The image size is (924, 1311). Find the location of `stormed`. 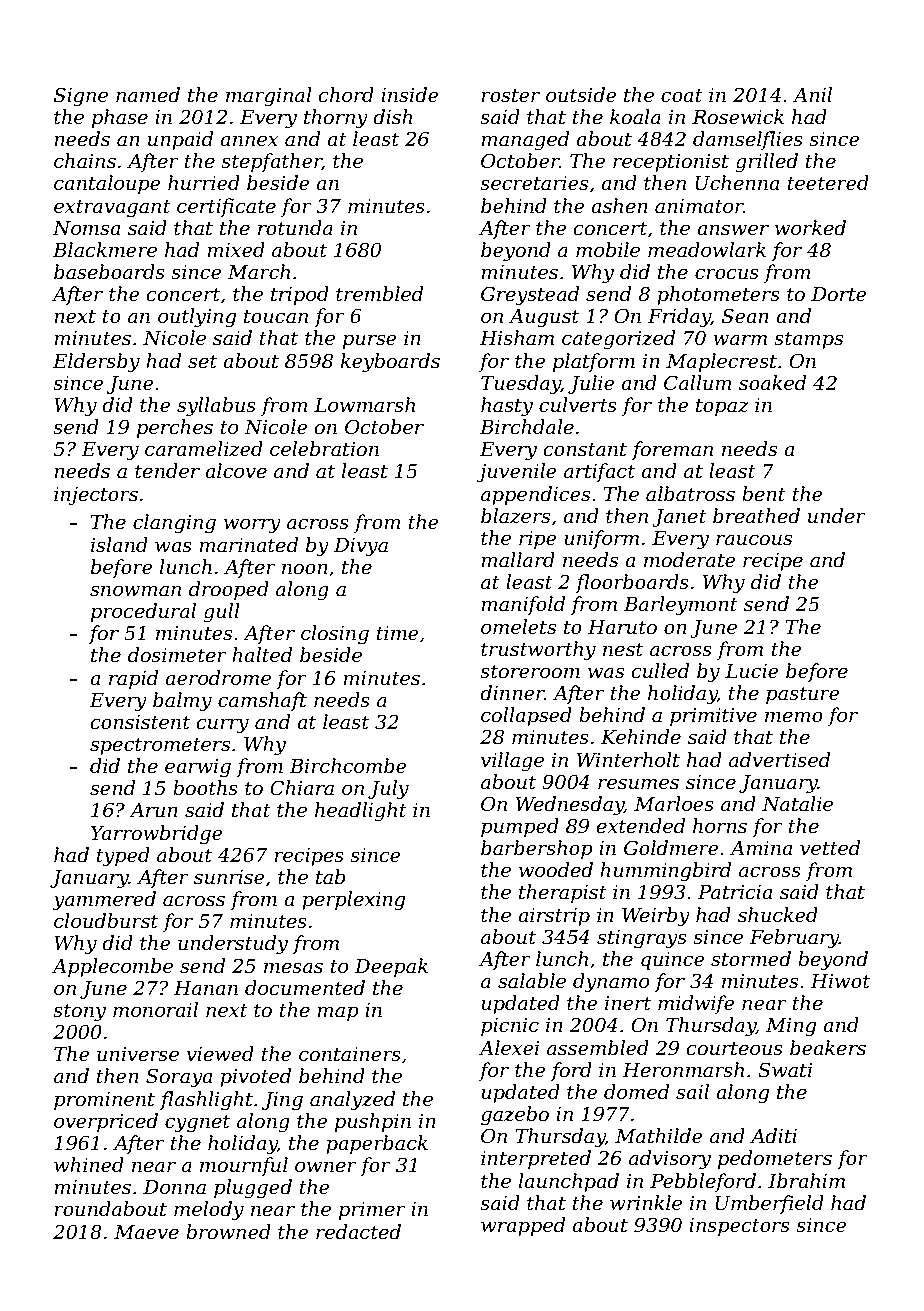

stormed is located at coordinates (751, 959).
